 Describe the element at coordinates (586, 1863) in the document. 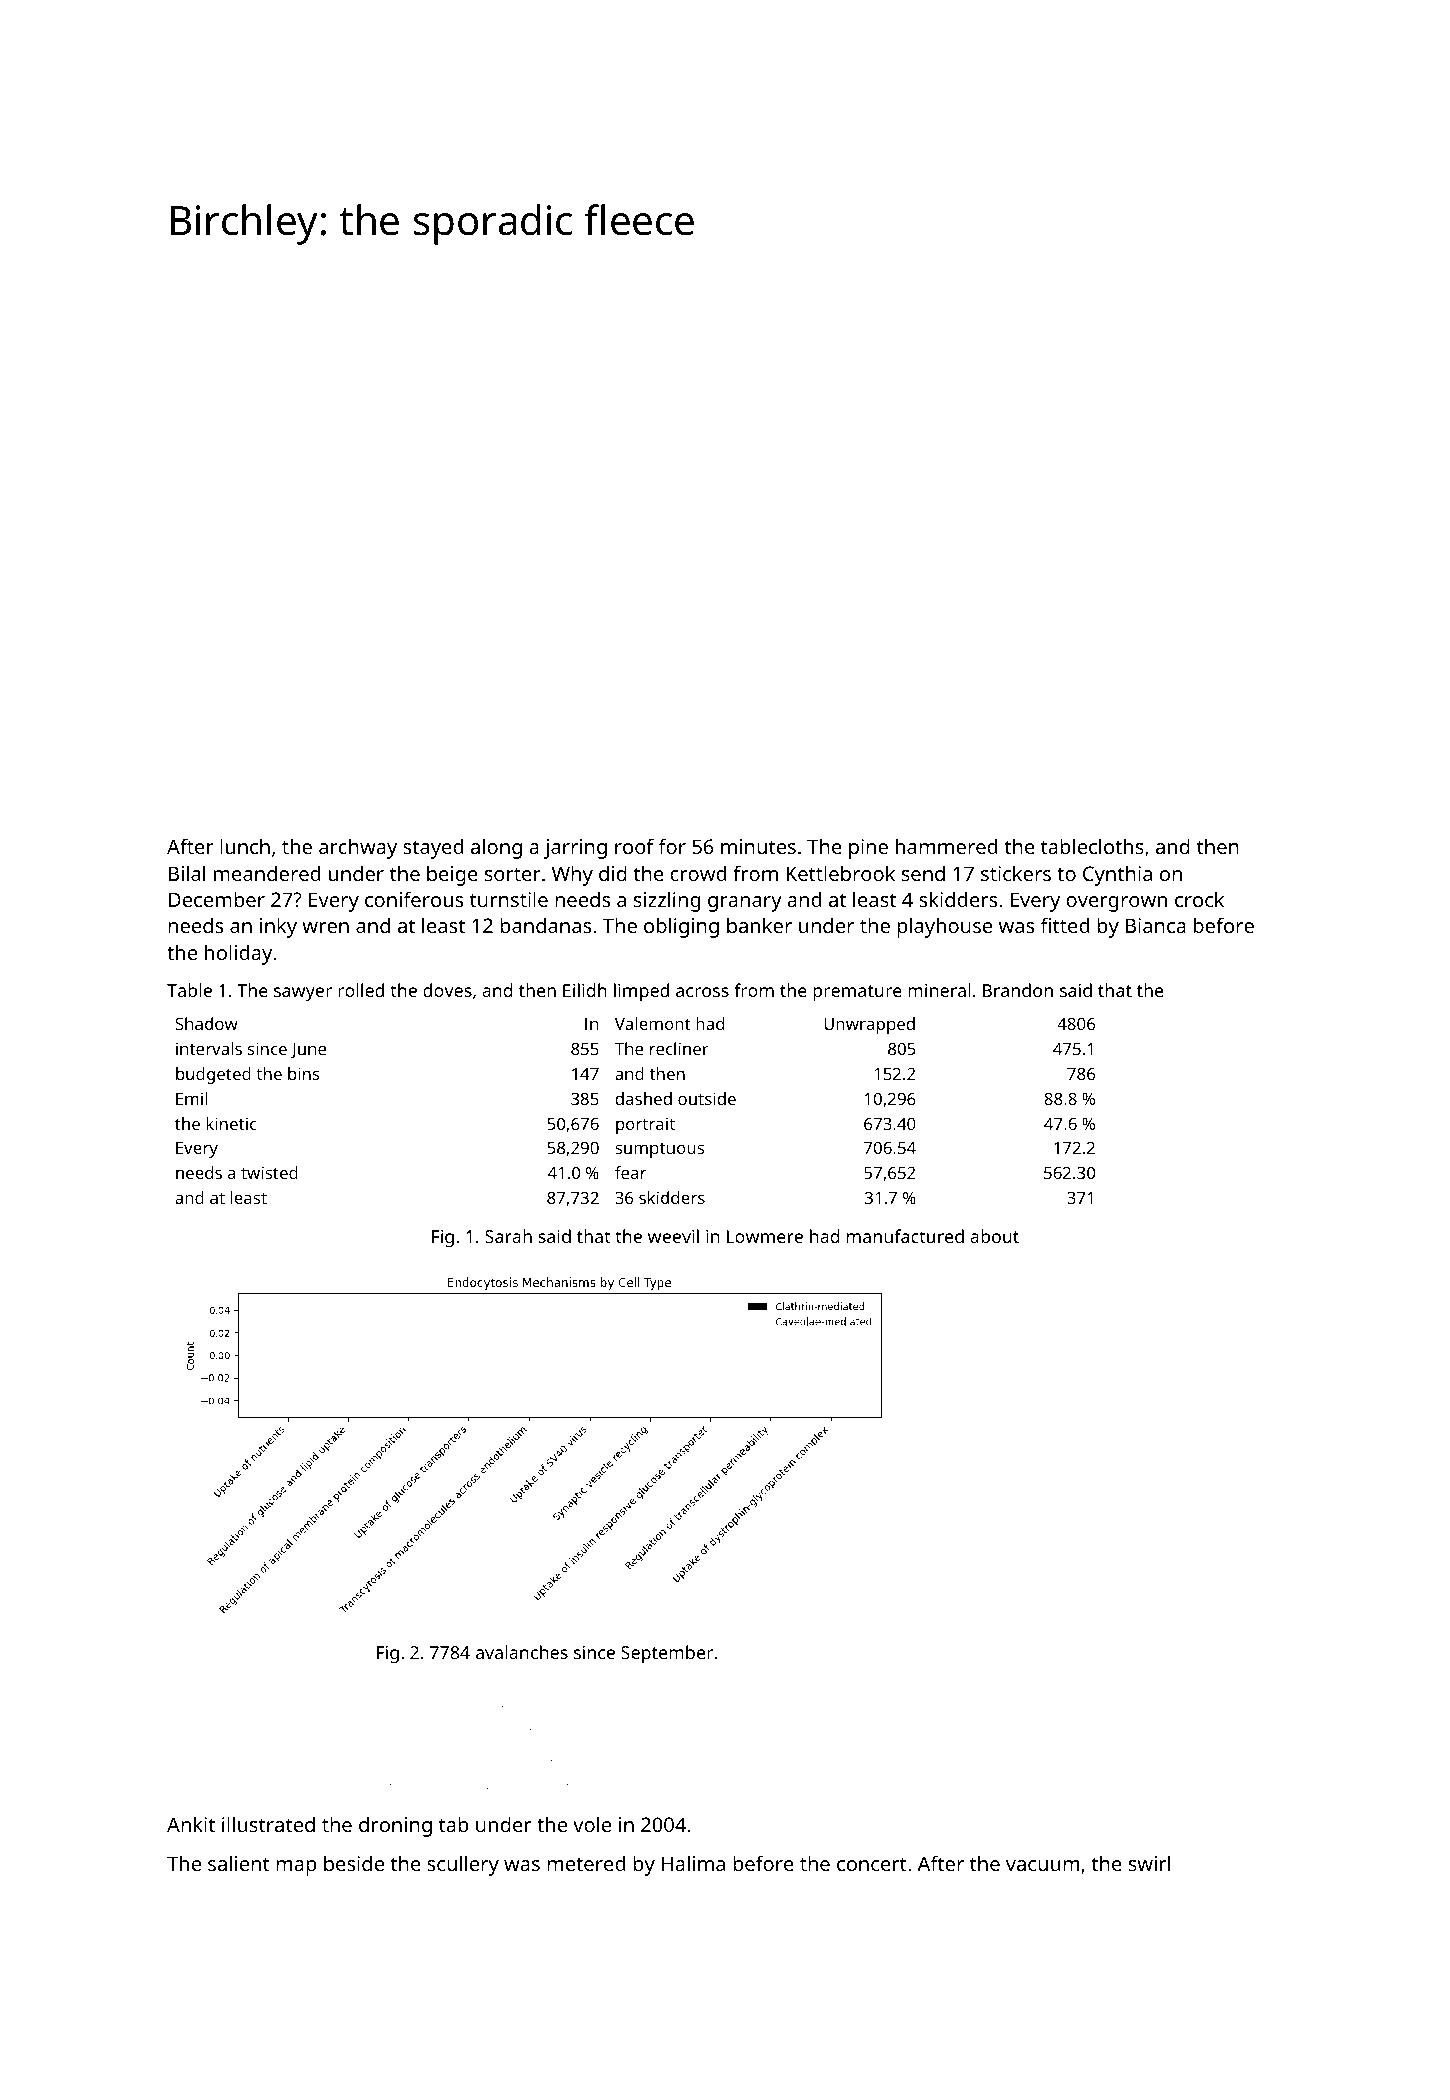

I see `metered` at that location.
